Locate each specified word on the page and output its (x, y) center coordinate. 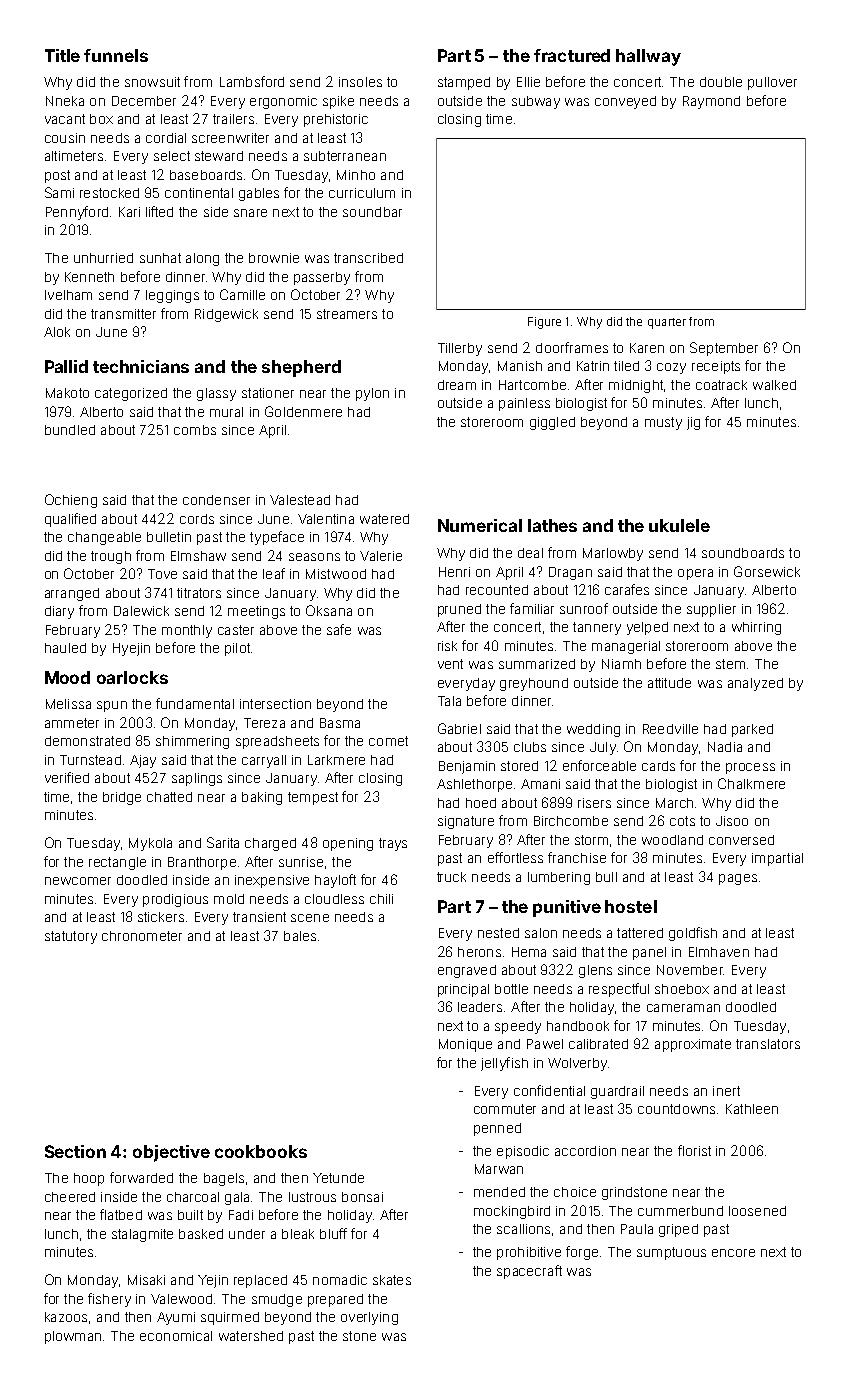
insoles (360, 82)
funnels (116, 55)
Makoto (67, 393)
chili (381, 899)
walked (774, 385)
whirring (756, 628)
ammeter (72, 723)
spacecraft (529, 1272)
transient (259, 917)
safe (339, 629)
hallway (648, 57)
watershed (251, 1336)
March (674, 803)
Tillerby (460, 349)
